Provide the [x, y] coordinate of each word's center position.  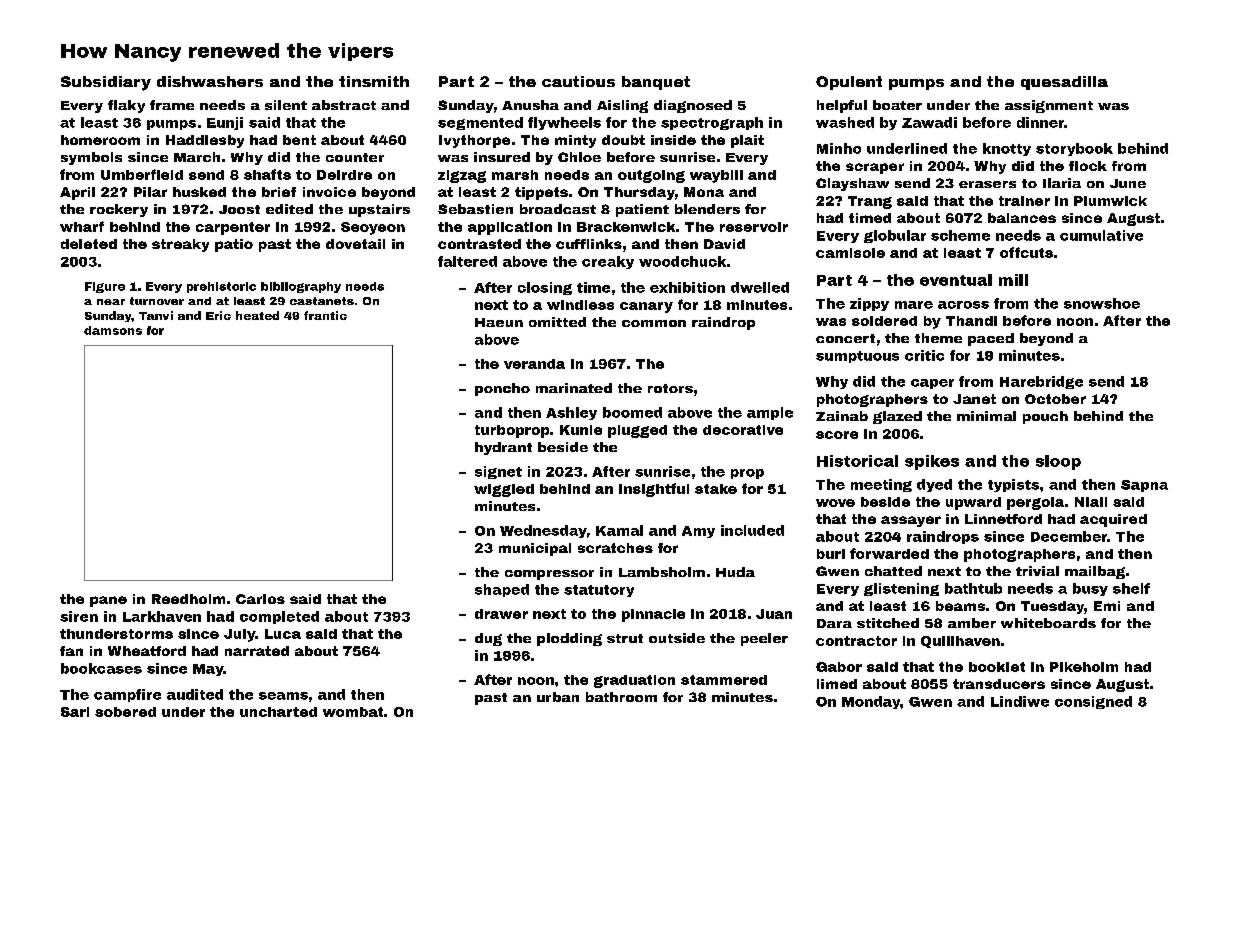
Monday [871, 702]
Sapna [1144, 486]
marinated [574, 388]
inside [673, 140]
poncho [502, 389]
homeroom [100, 140]
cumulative [1101, 235]
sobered [125, 712]
